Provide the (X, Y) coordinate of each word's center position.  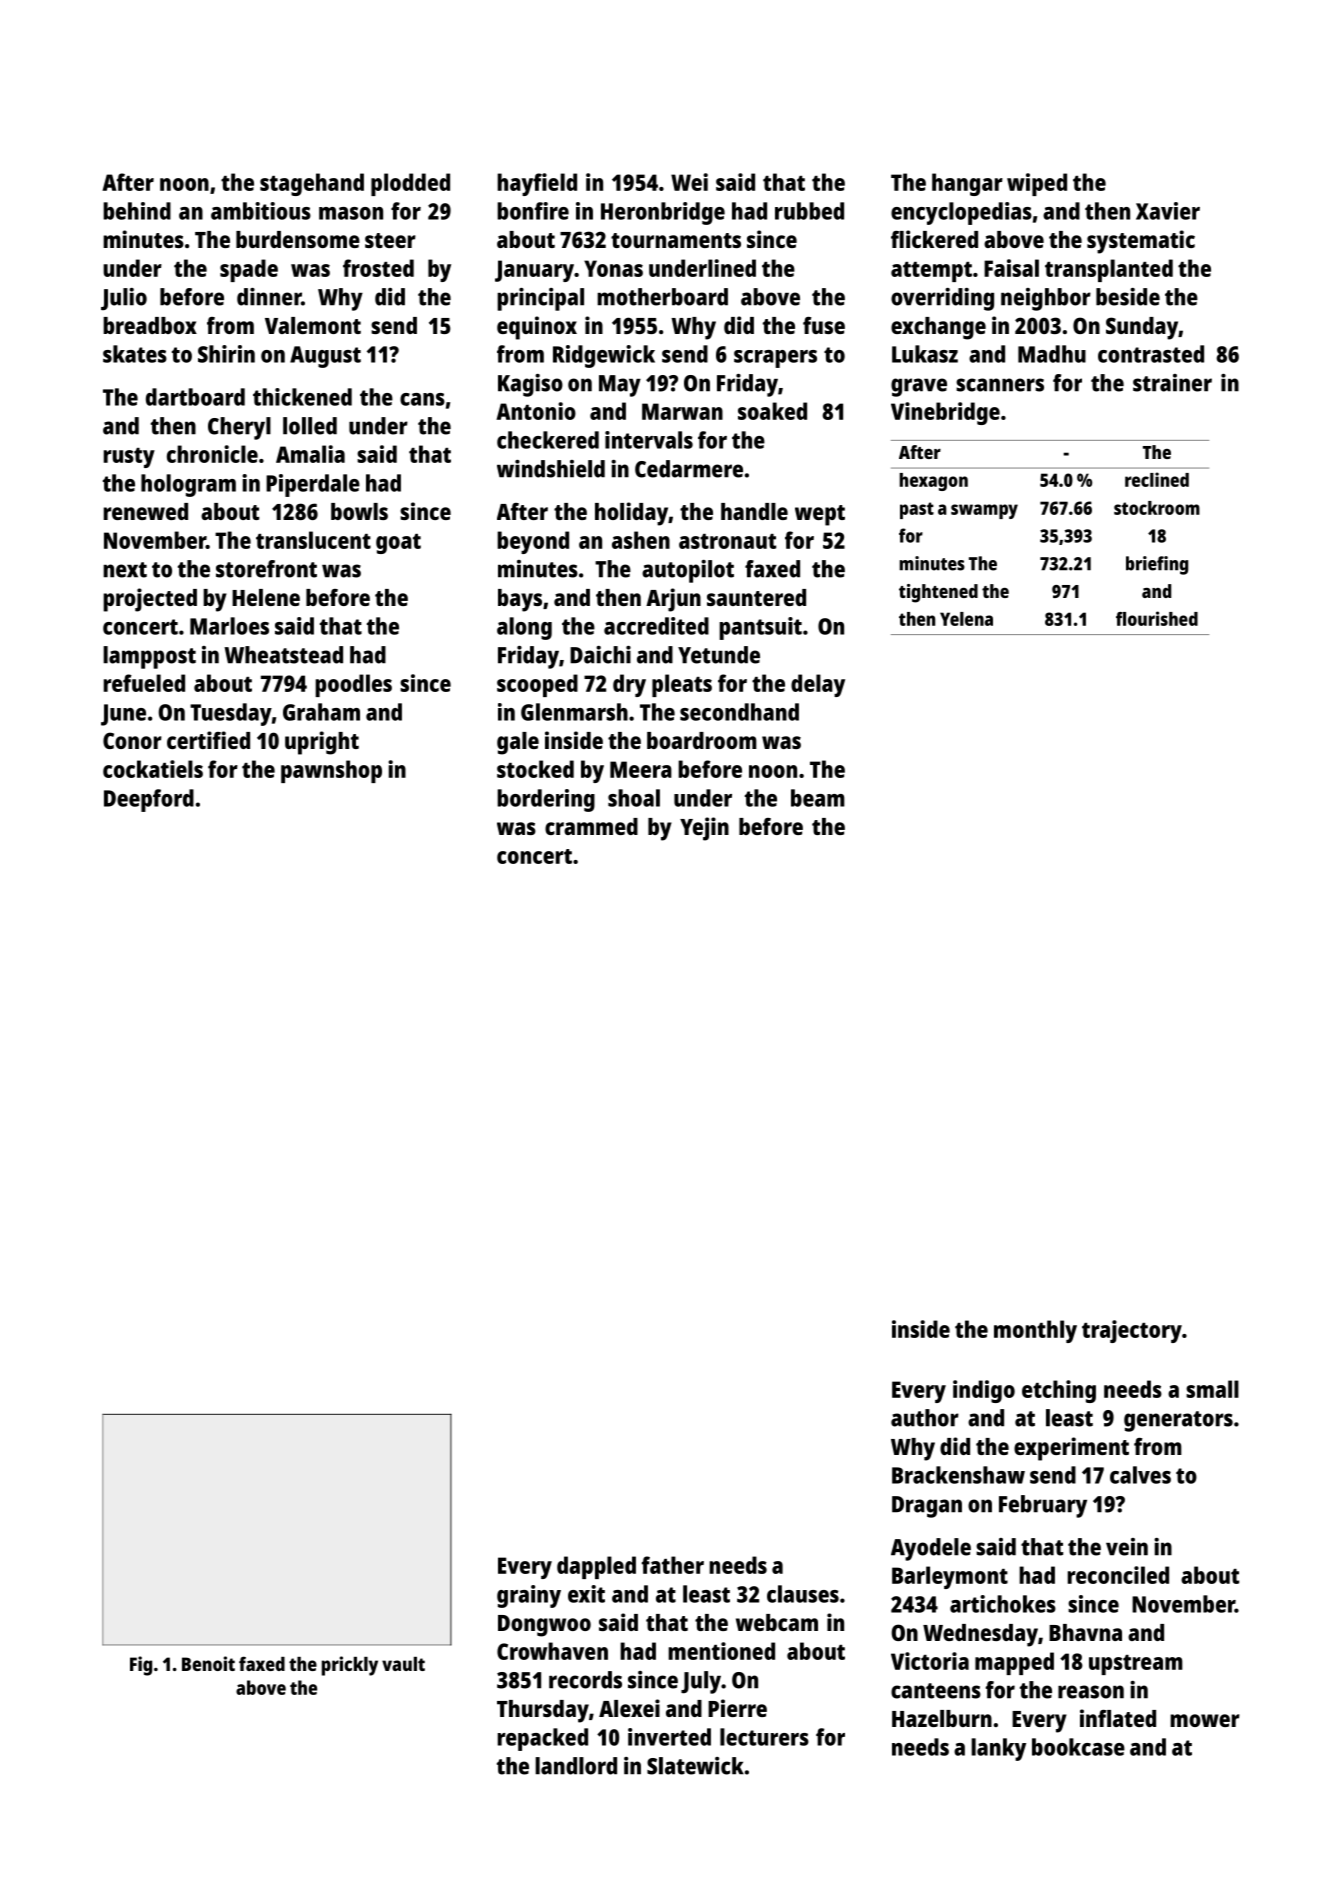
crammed (591, 826)
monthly (1035, 1331)
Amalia (310, 454)
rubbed (809, 211)
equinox (537, 328)
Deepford (149, 800)
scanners (1000, 385)
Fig (141, 1666)
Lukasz (925, 354)
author (925, 1418)
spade (249, 270)
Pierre (737, 1708)
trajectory (1132, 1331)
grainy (529, 1596)
